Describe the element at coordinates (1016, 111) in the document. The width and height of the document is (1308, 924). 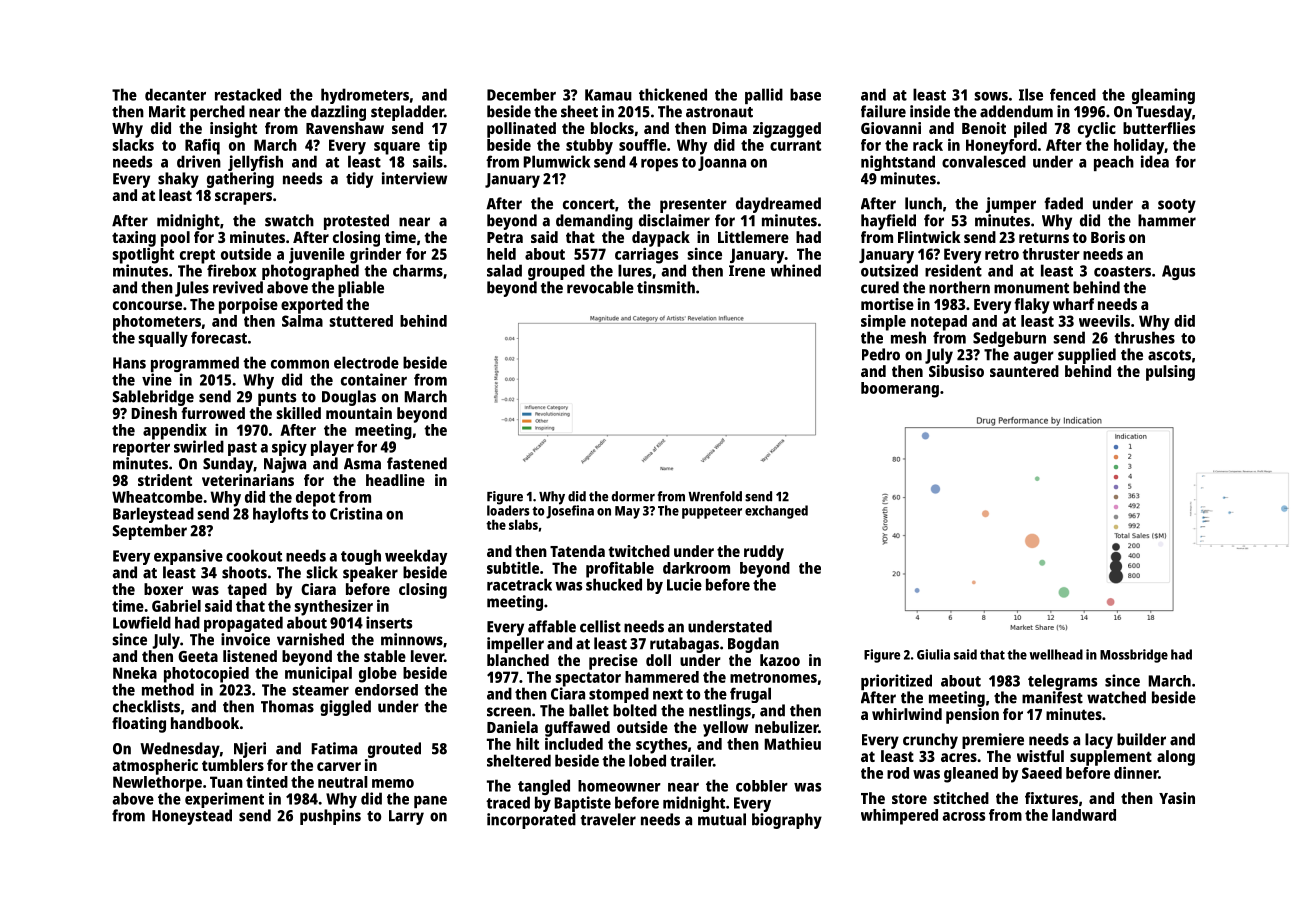
I see `addendum` at that location.
